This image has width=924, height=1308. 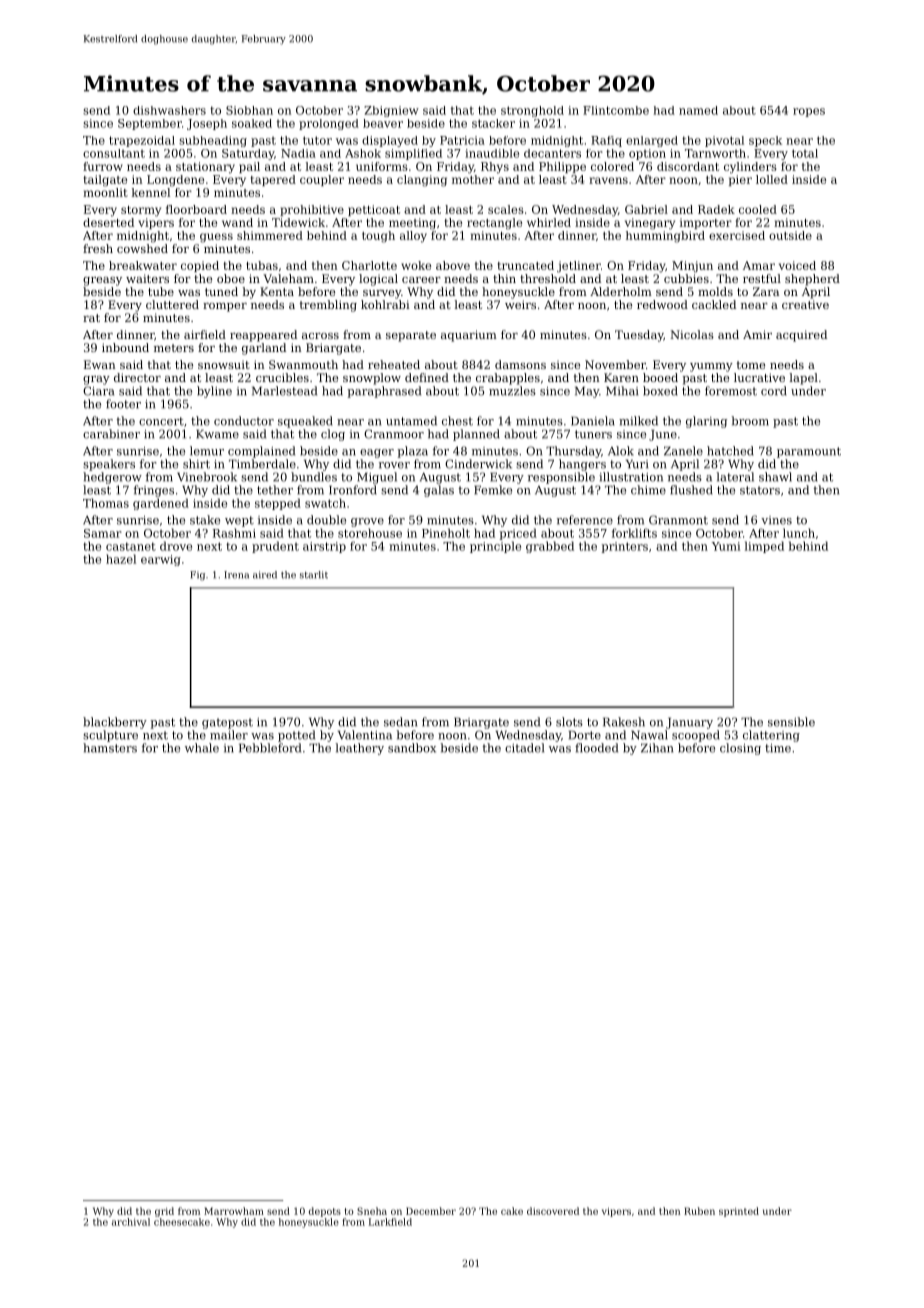 What do you see at coordinates (169, 110) in the image?
I see `dishwashers` at bounding box center [169, 110].
